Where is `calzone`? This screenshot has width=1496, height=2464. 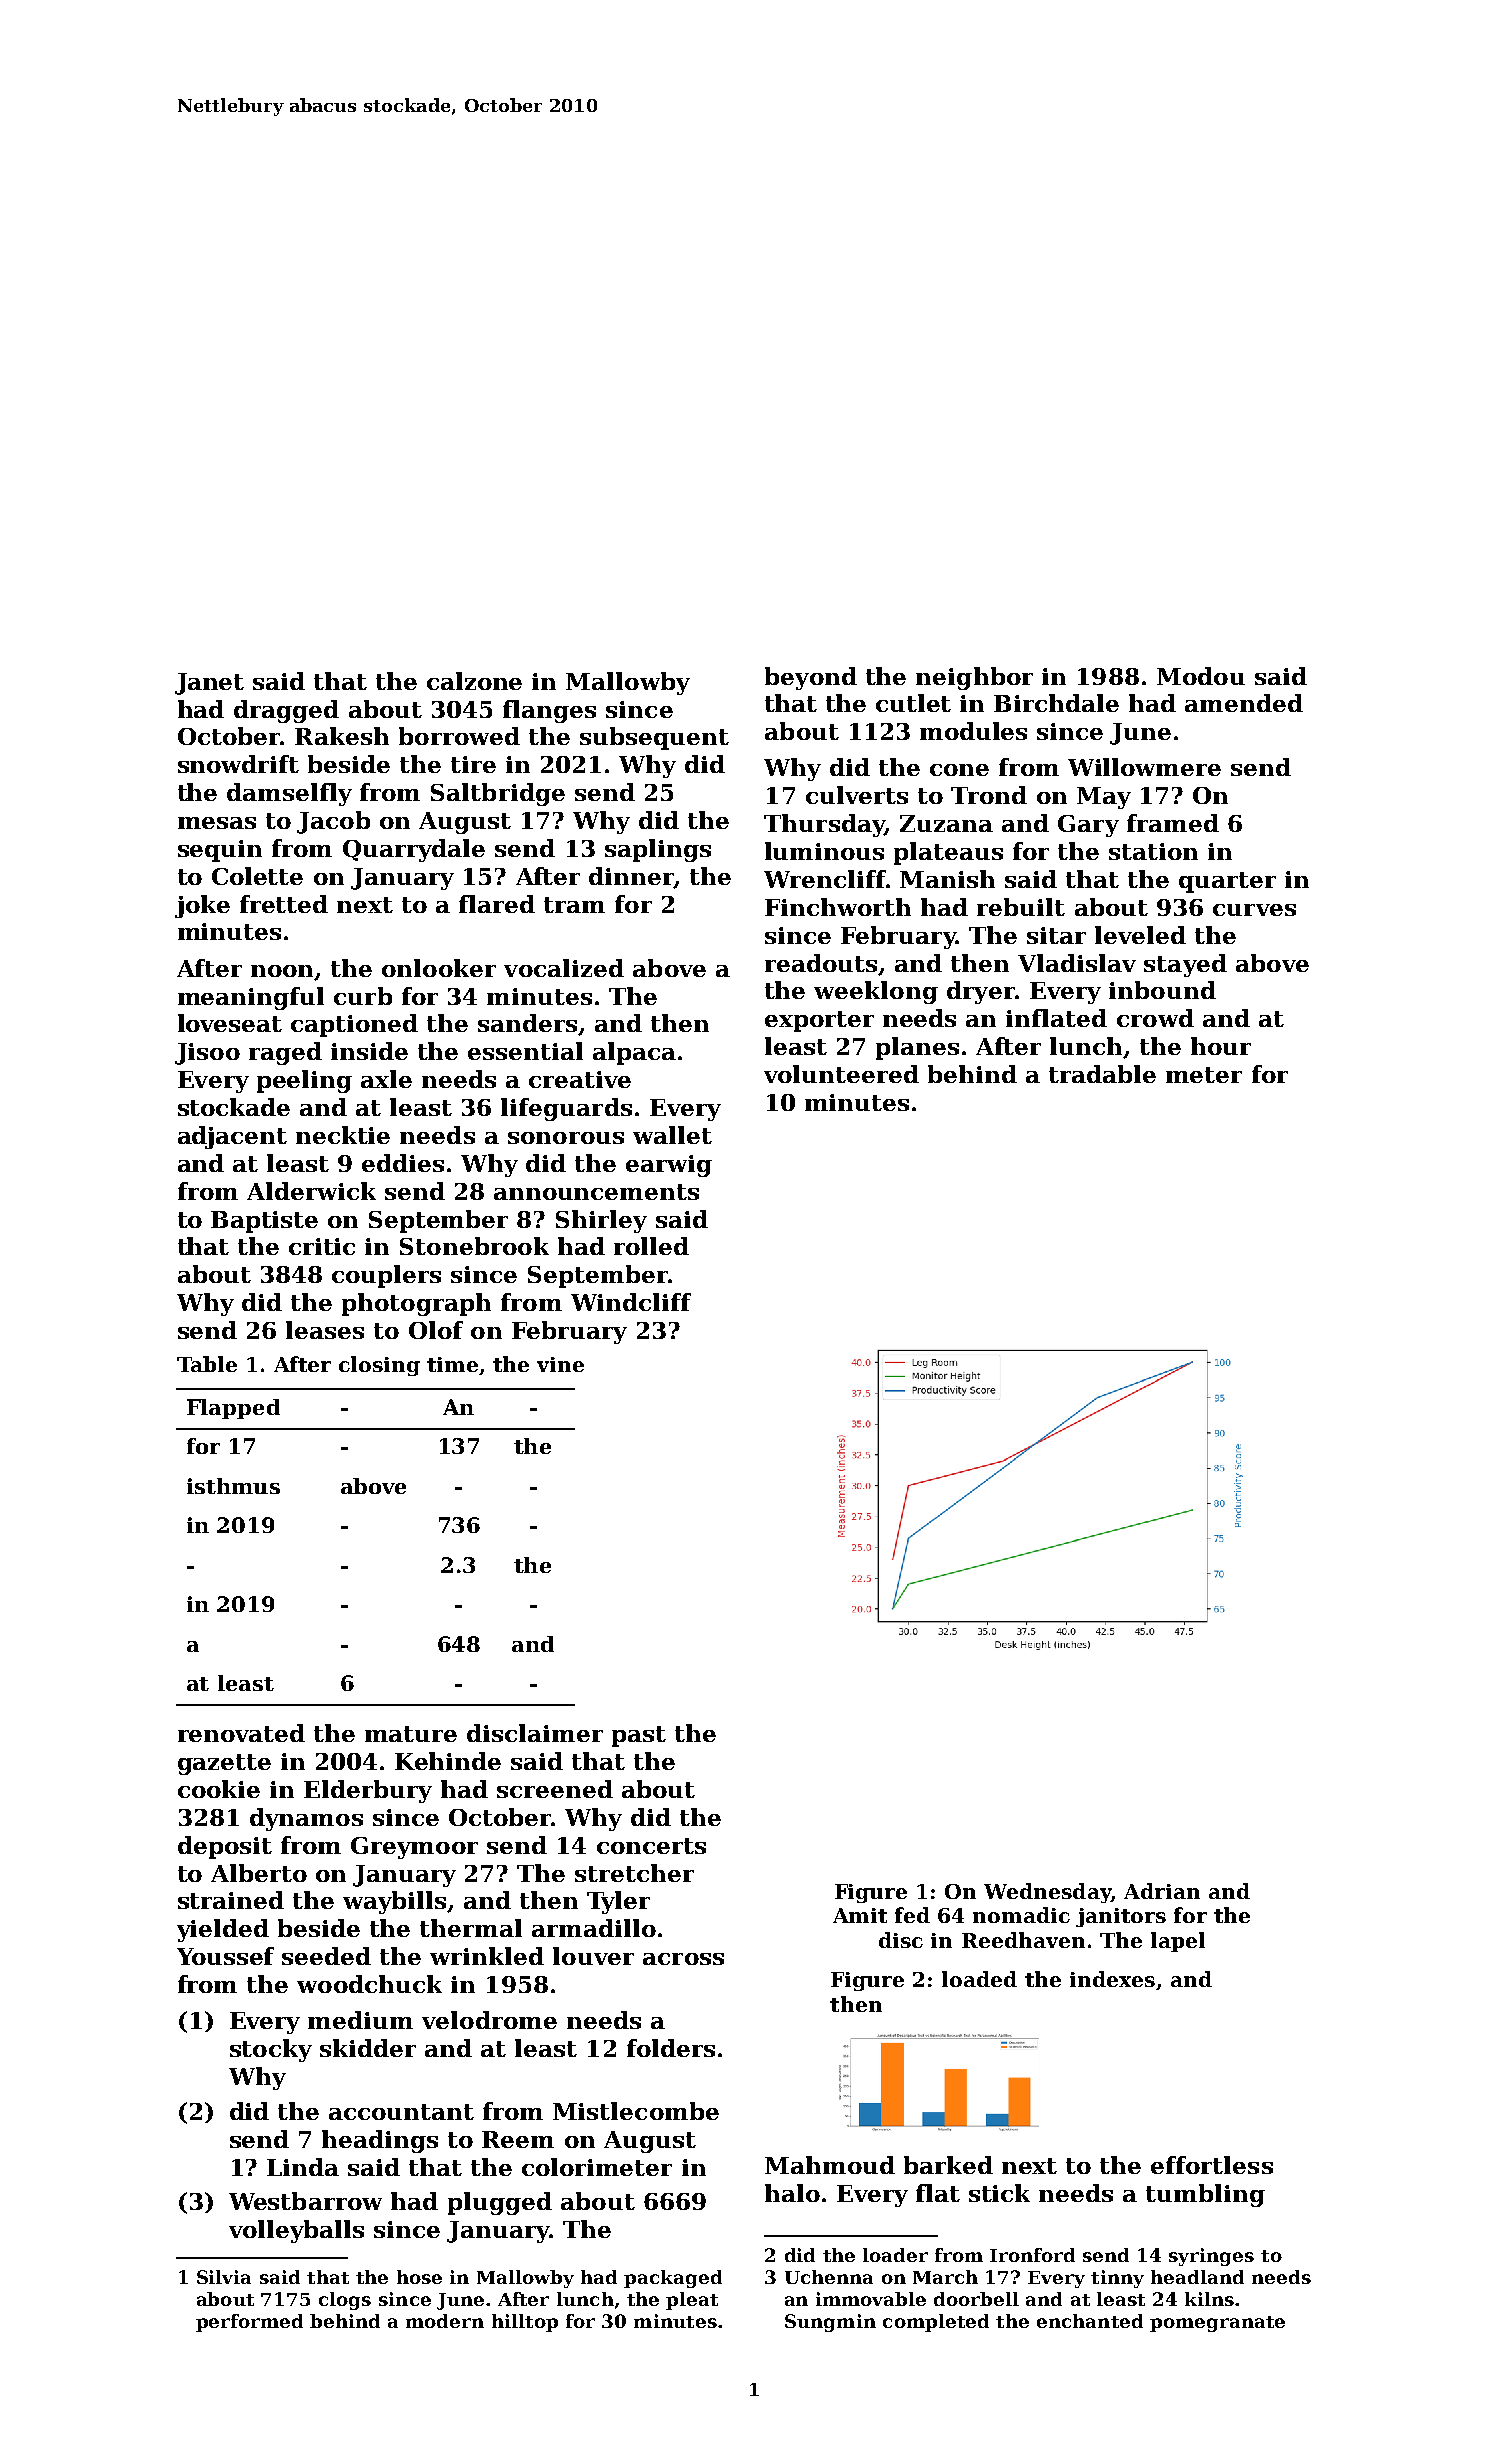 calzone is located at coordinates (474, 681).
